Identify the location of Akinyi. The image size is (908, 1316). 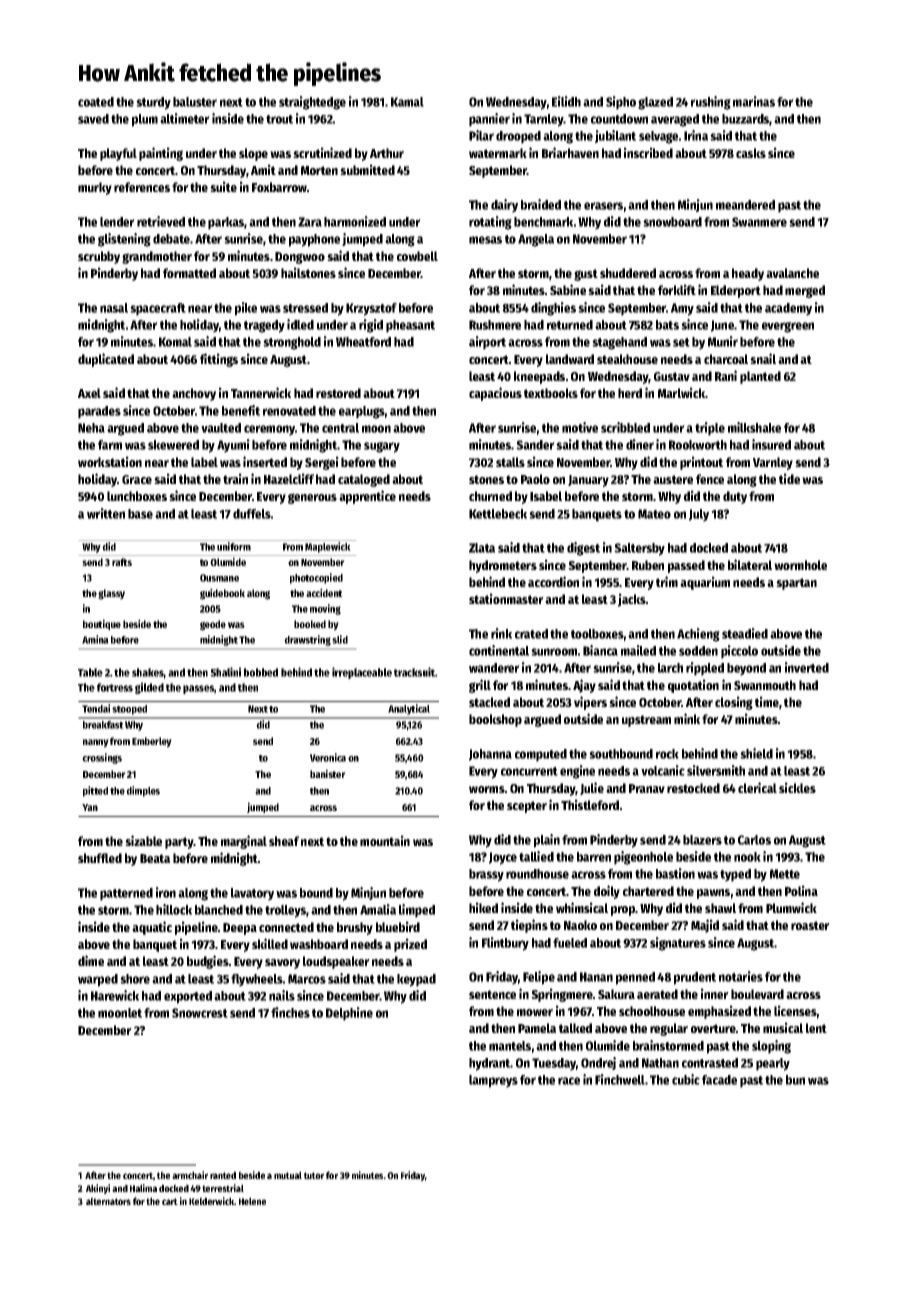
(98, 1189).
